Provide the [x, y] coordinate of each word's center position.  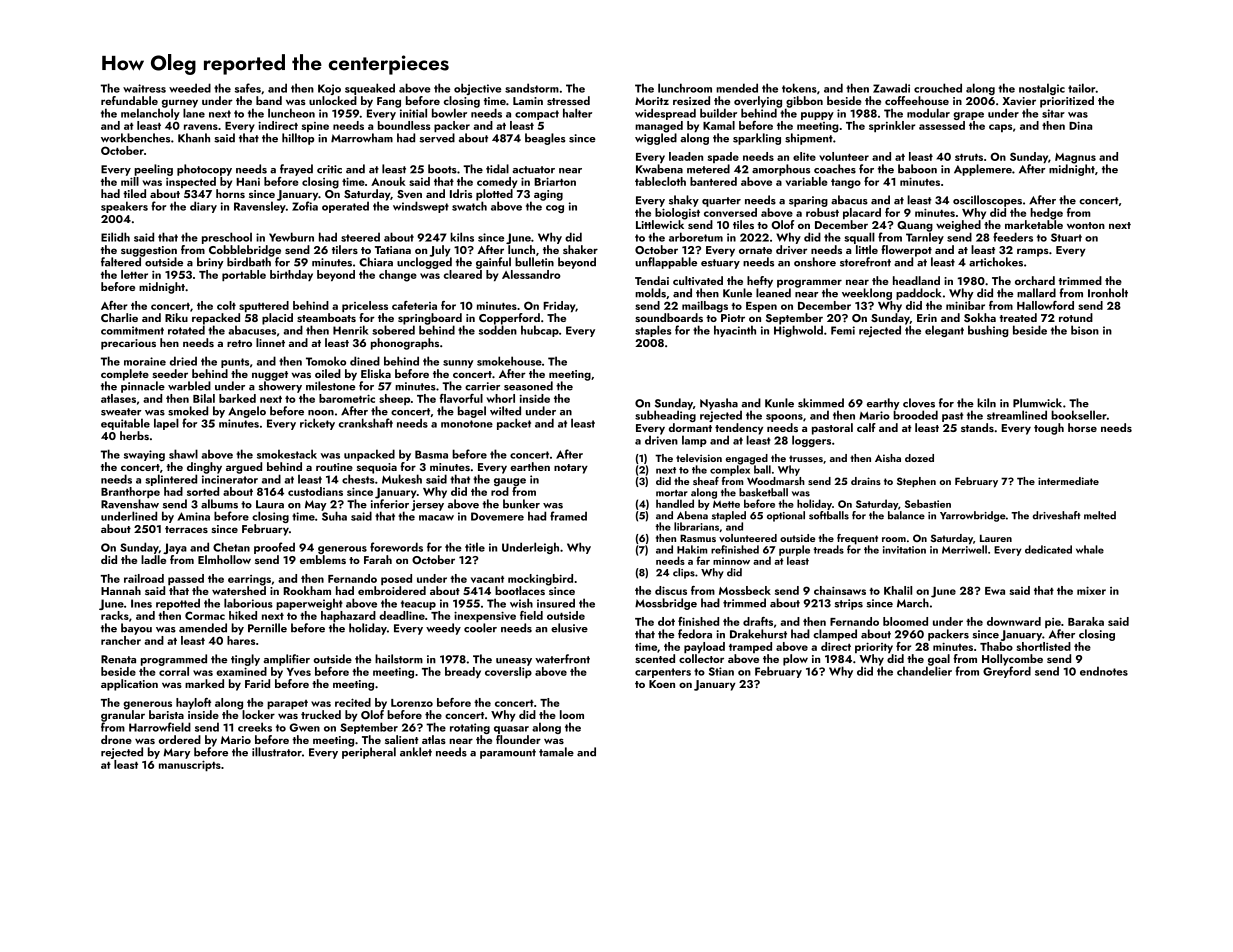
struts [969, 157]
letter [134, 274]
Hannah [121, 590]
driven [661, 440]
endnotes [1104, 671]
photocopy [204, 170]
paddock [918, 294]
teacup [418, 605]
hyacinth [735, 331]
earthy [883, 404]
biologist [677, 214]
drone [116, 739]
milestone [330, 386]
